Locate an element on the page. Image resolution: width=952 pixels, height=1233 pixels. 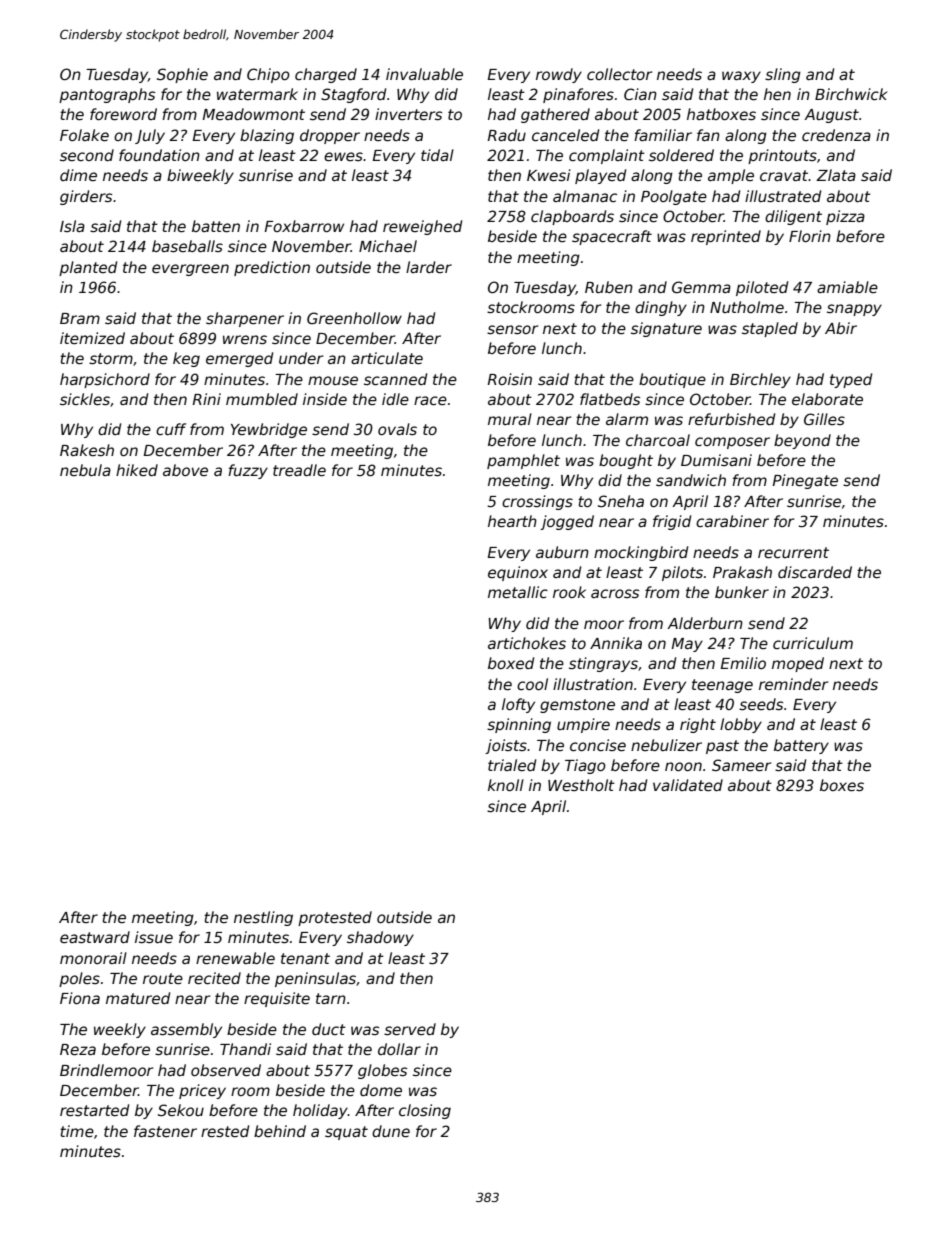
pizza is located at coordinates (845, 217).
